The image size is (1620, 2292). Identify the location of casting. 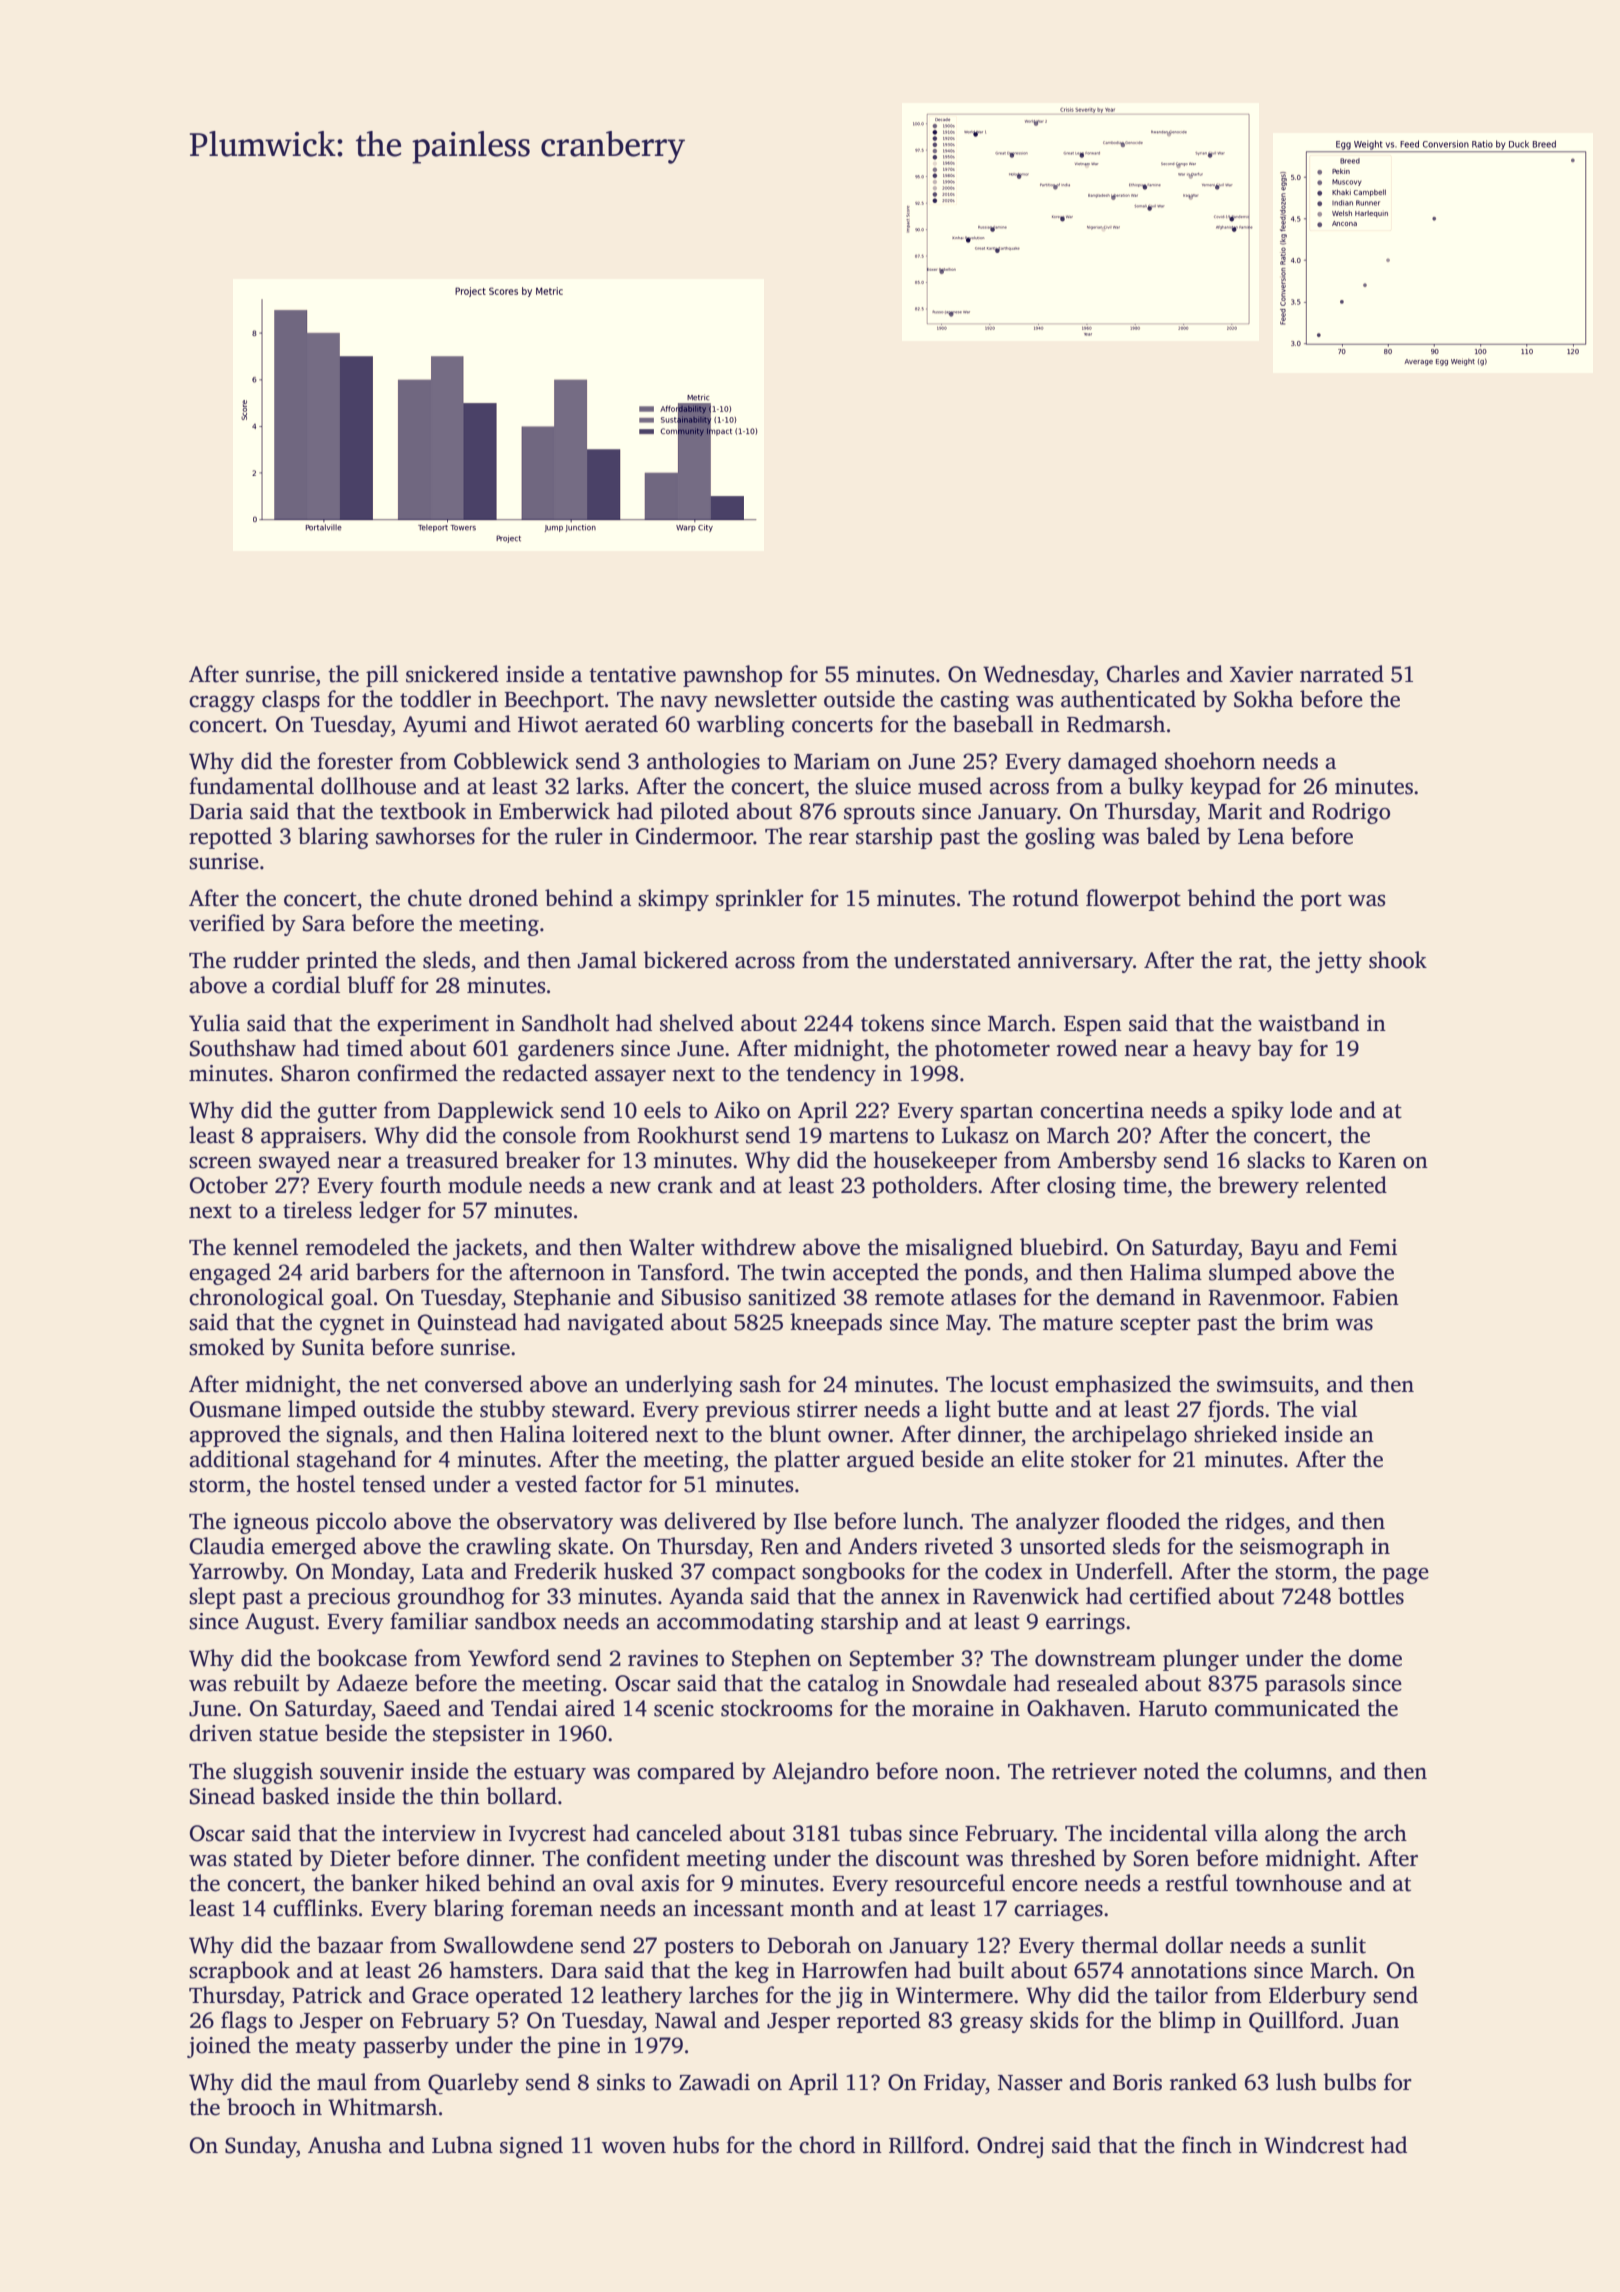
(974, 701).
